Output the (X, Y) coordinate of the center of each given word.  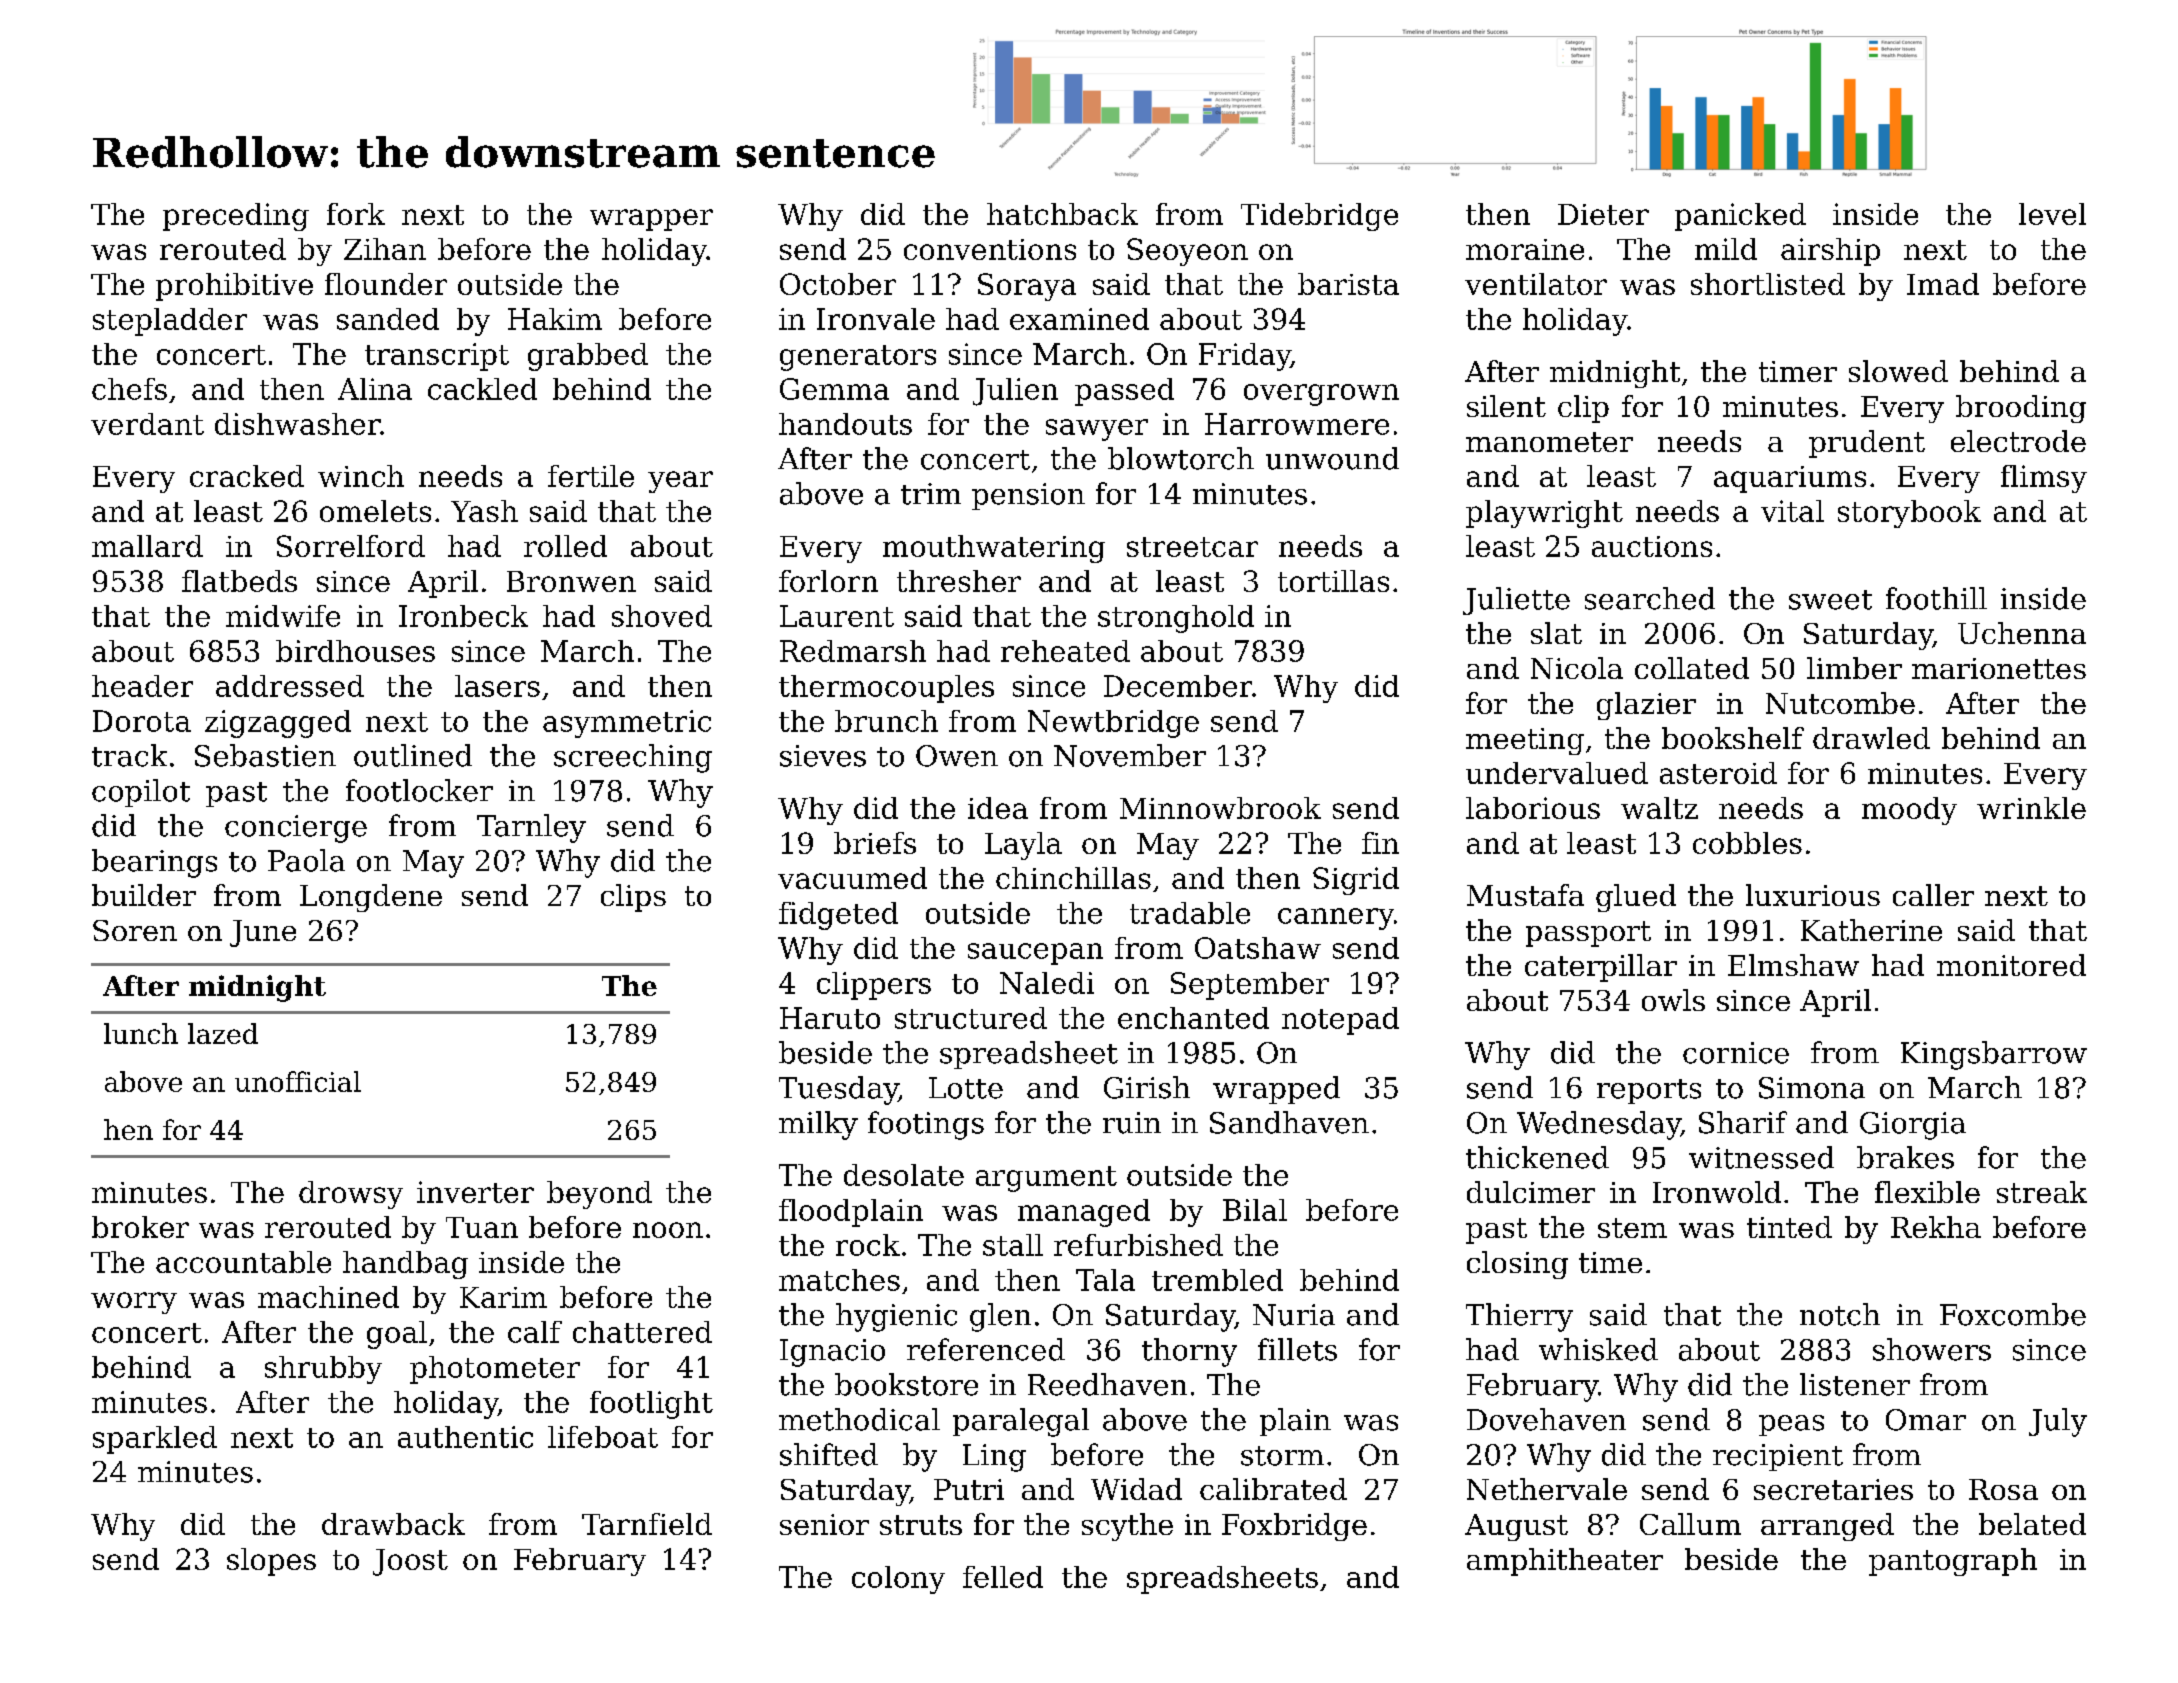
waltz (1659, 808)
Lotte (966, 1088)
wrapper (651, 220)
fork (356, 214)
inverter (475, 1192)
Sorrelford (351, 546)
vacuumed (852, 878)
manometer (1549, 442)
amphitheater (1565, 1562)
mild (1726, 249)
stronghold (1176, 619)
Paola (306, 860)
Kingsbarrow (1994, 1055)
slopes (271, 1562)
